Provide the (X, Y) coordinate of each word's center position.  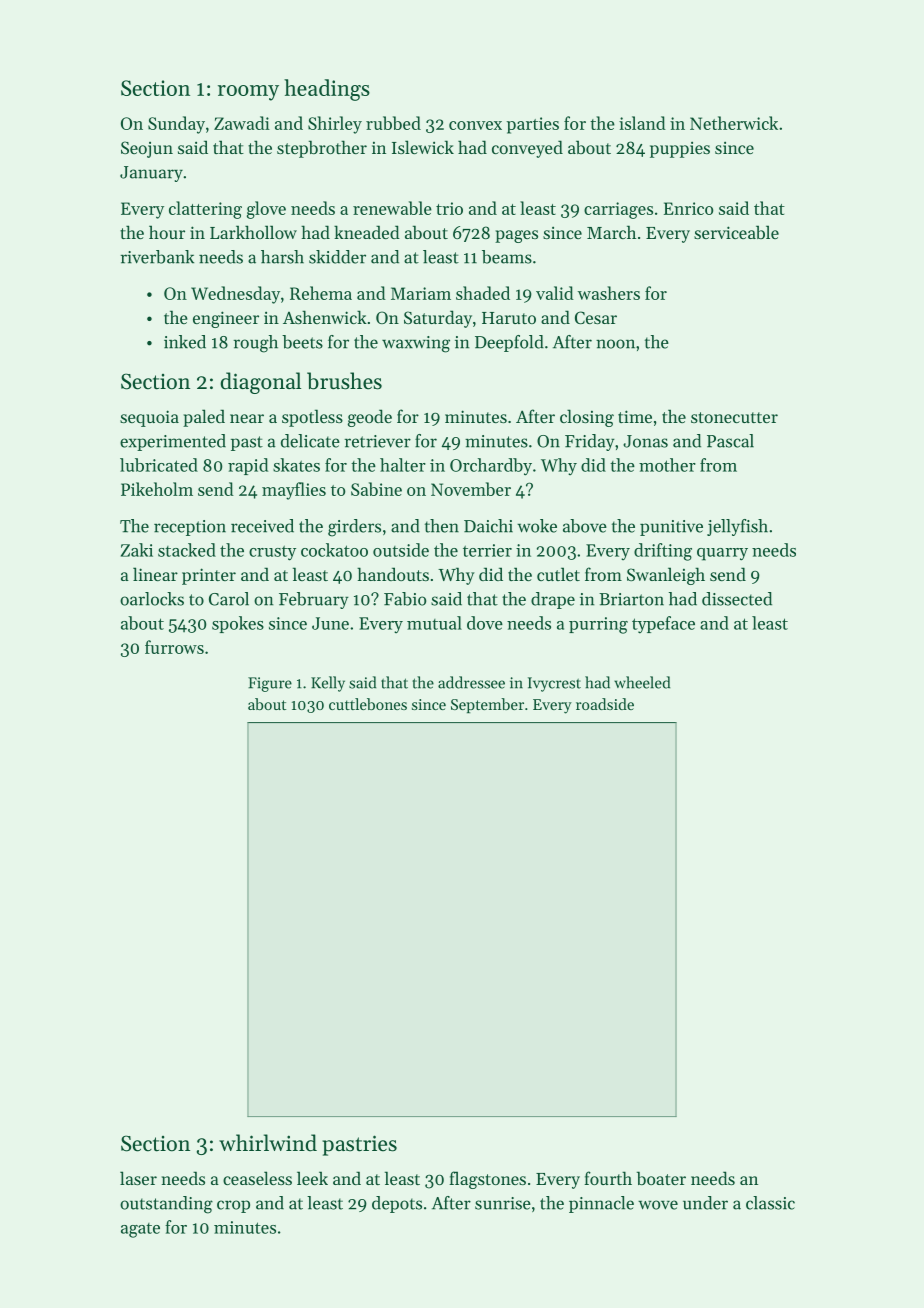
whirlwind (268, 1143)
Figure (270, 684)
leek (312, 1178)
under (705, 1203)
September (487, 705)
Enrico (688, 208)
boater (661, 1178)
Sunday (176, 125)
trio (449, 208)
